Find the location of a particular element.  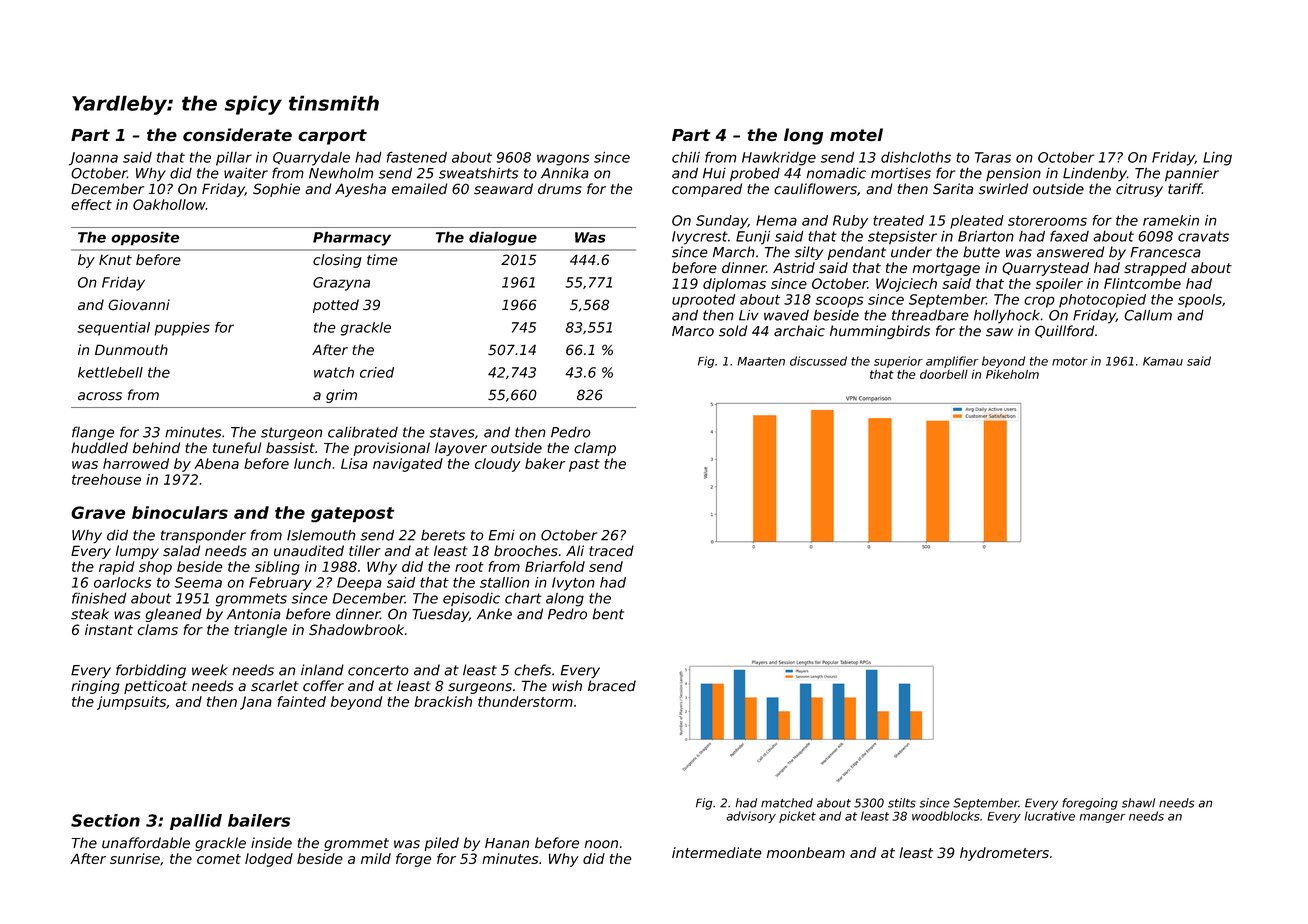

Kamau is located at coordinates (1163, 361).
